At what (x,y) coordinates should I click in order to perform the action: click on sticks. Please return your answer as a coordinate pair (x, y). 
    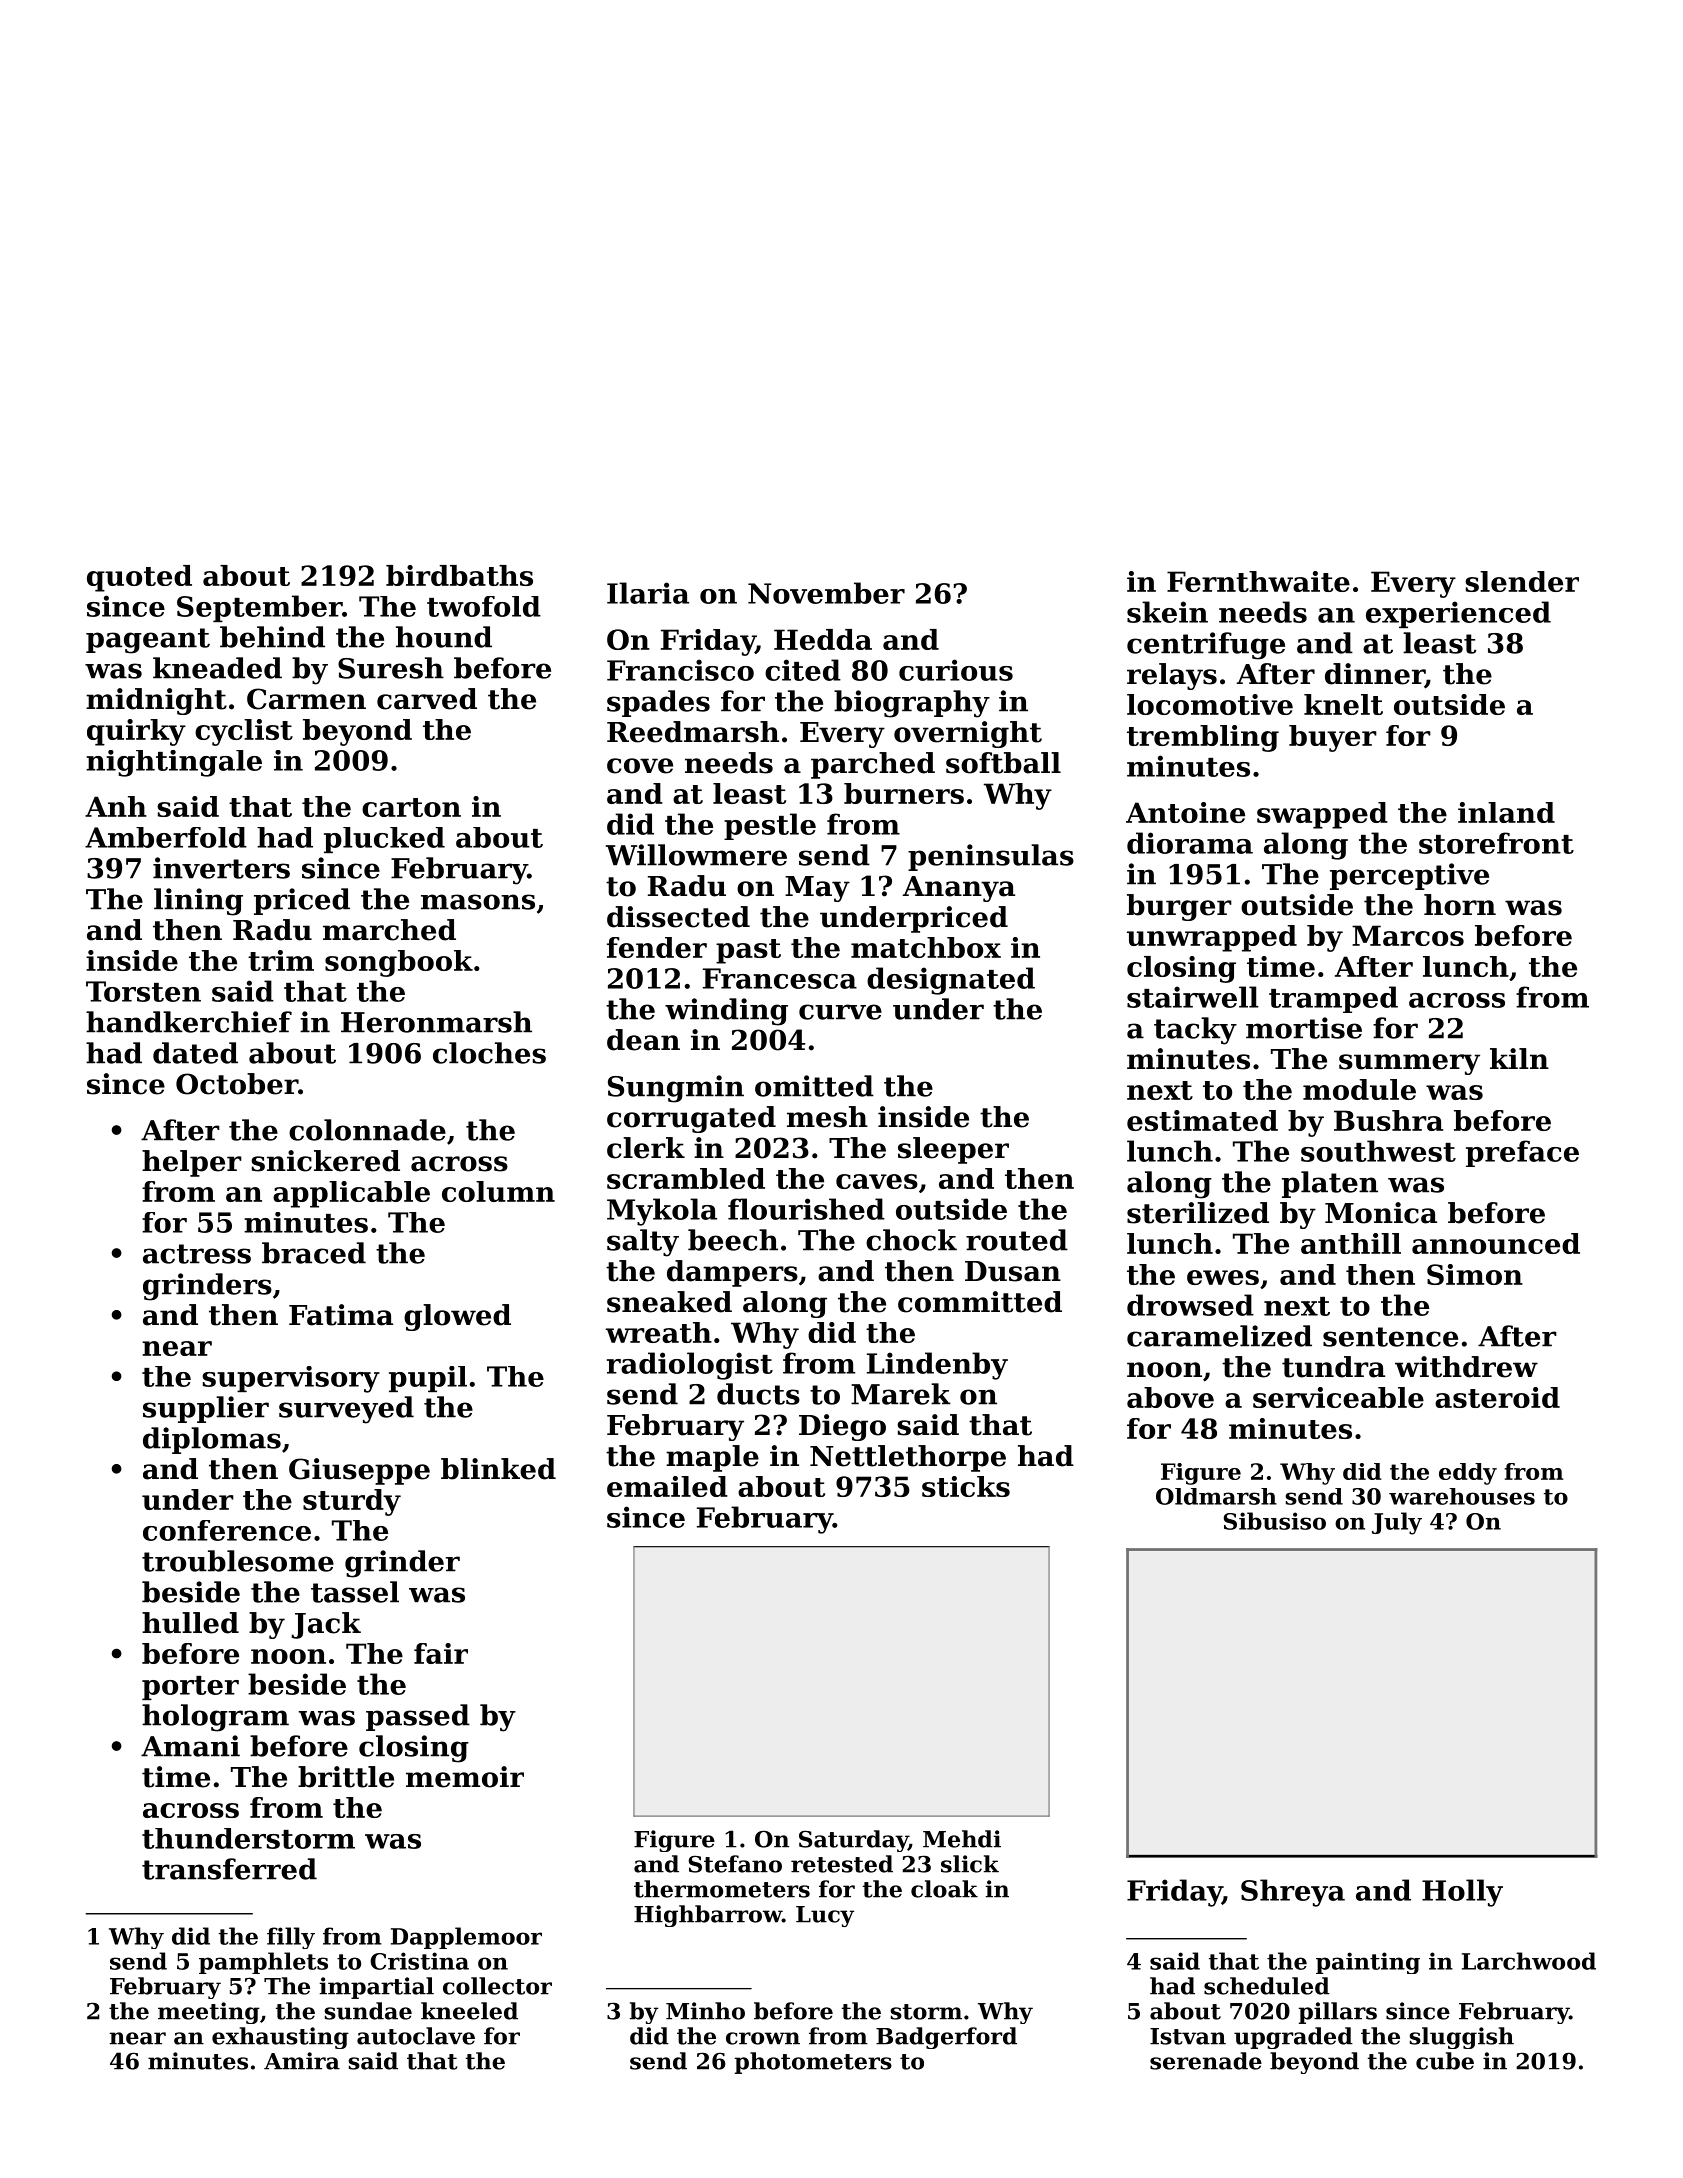
    Looking at the image, I should click on (966, 1486).
